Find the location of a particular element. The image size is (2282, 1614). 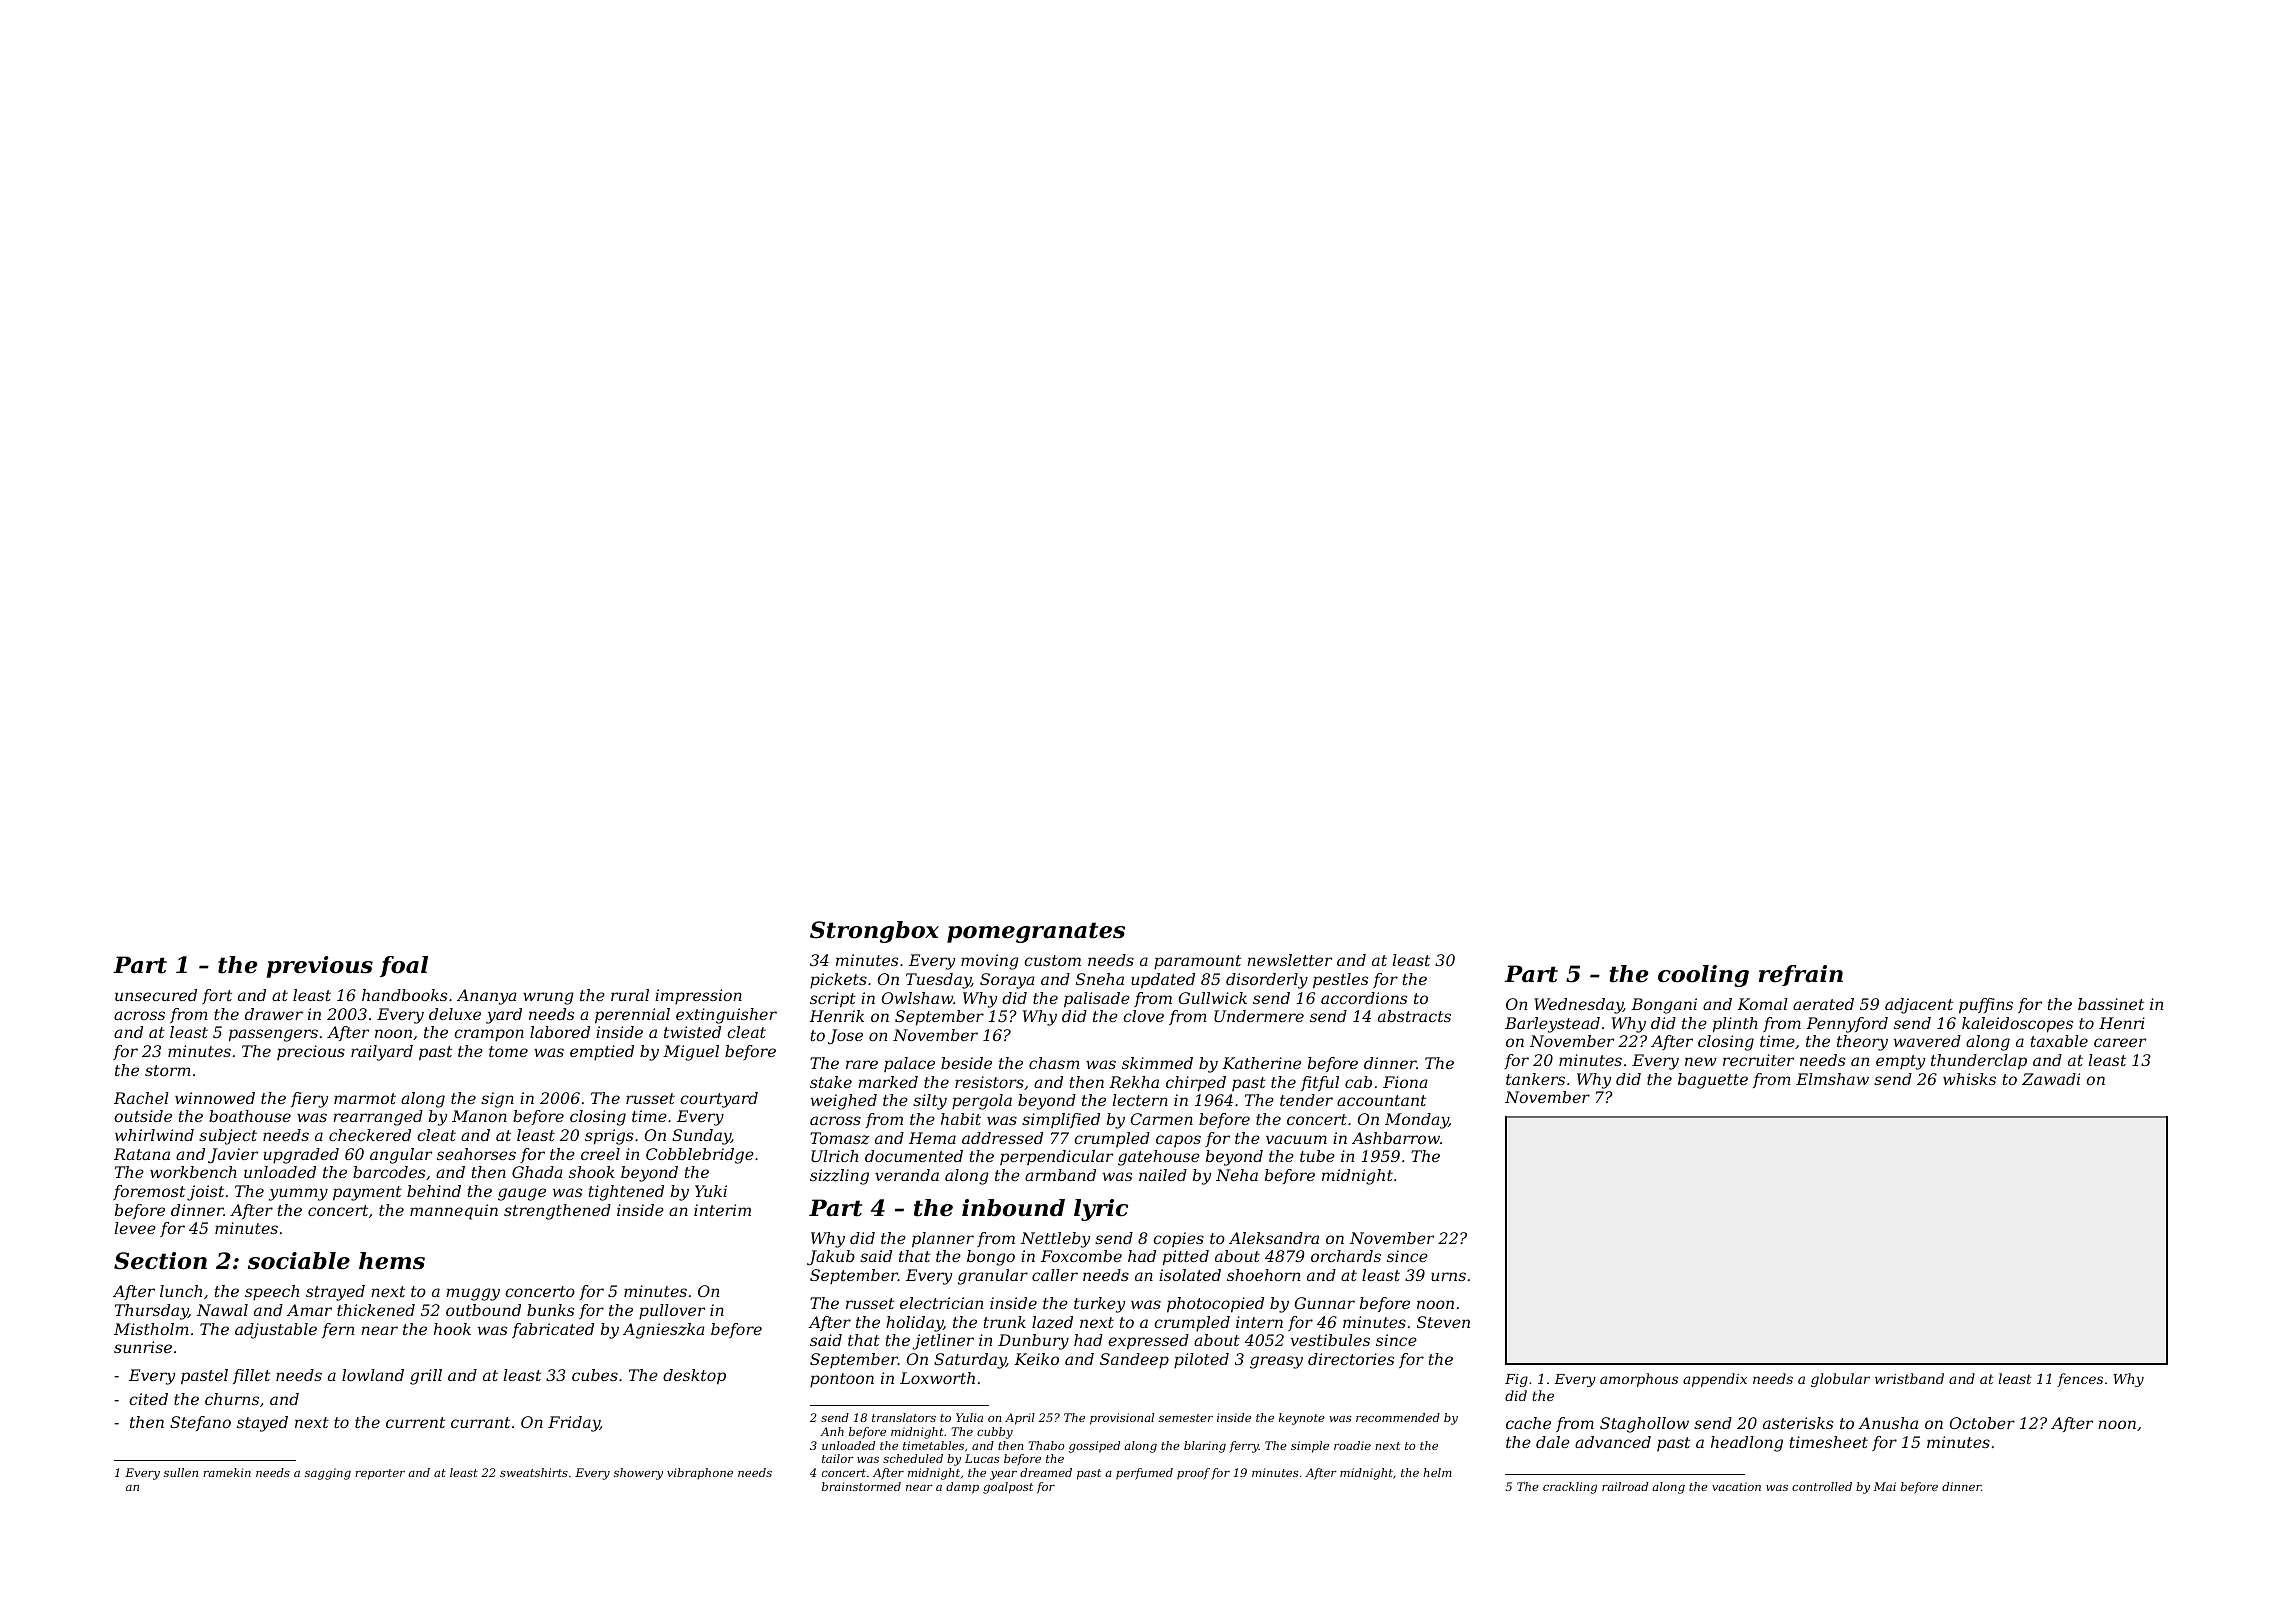

goalpost is located at coordinates (1008, 1488).
